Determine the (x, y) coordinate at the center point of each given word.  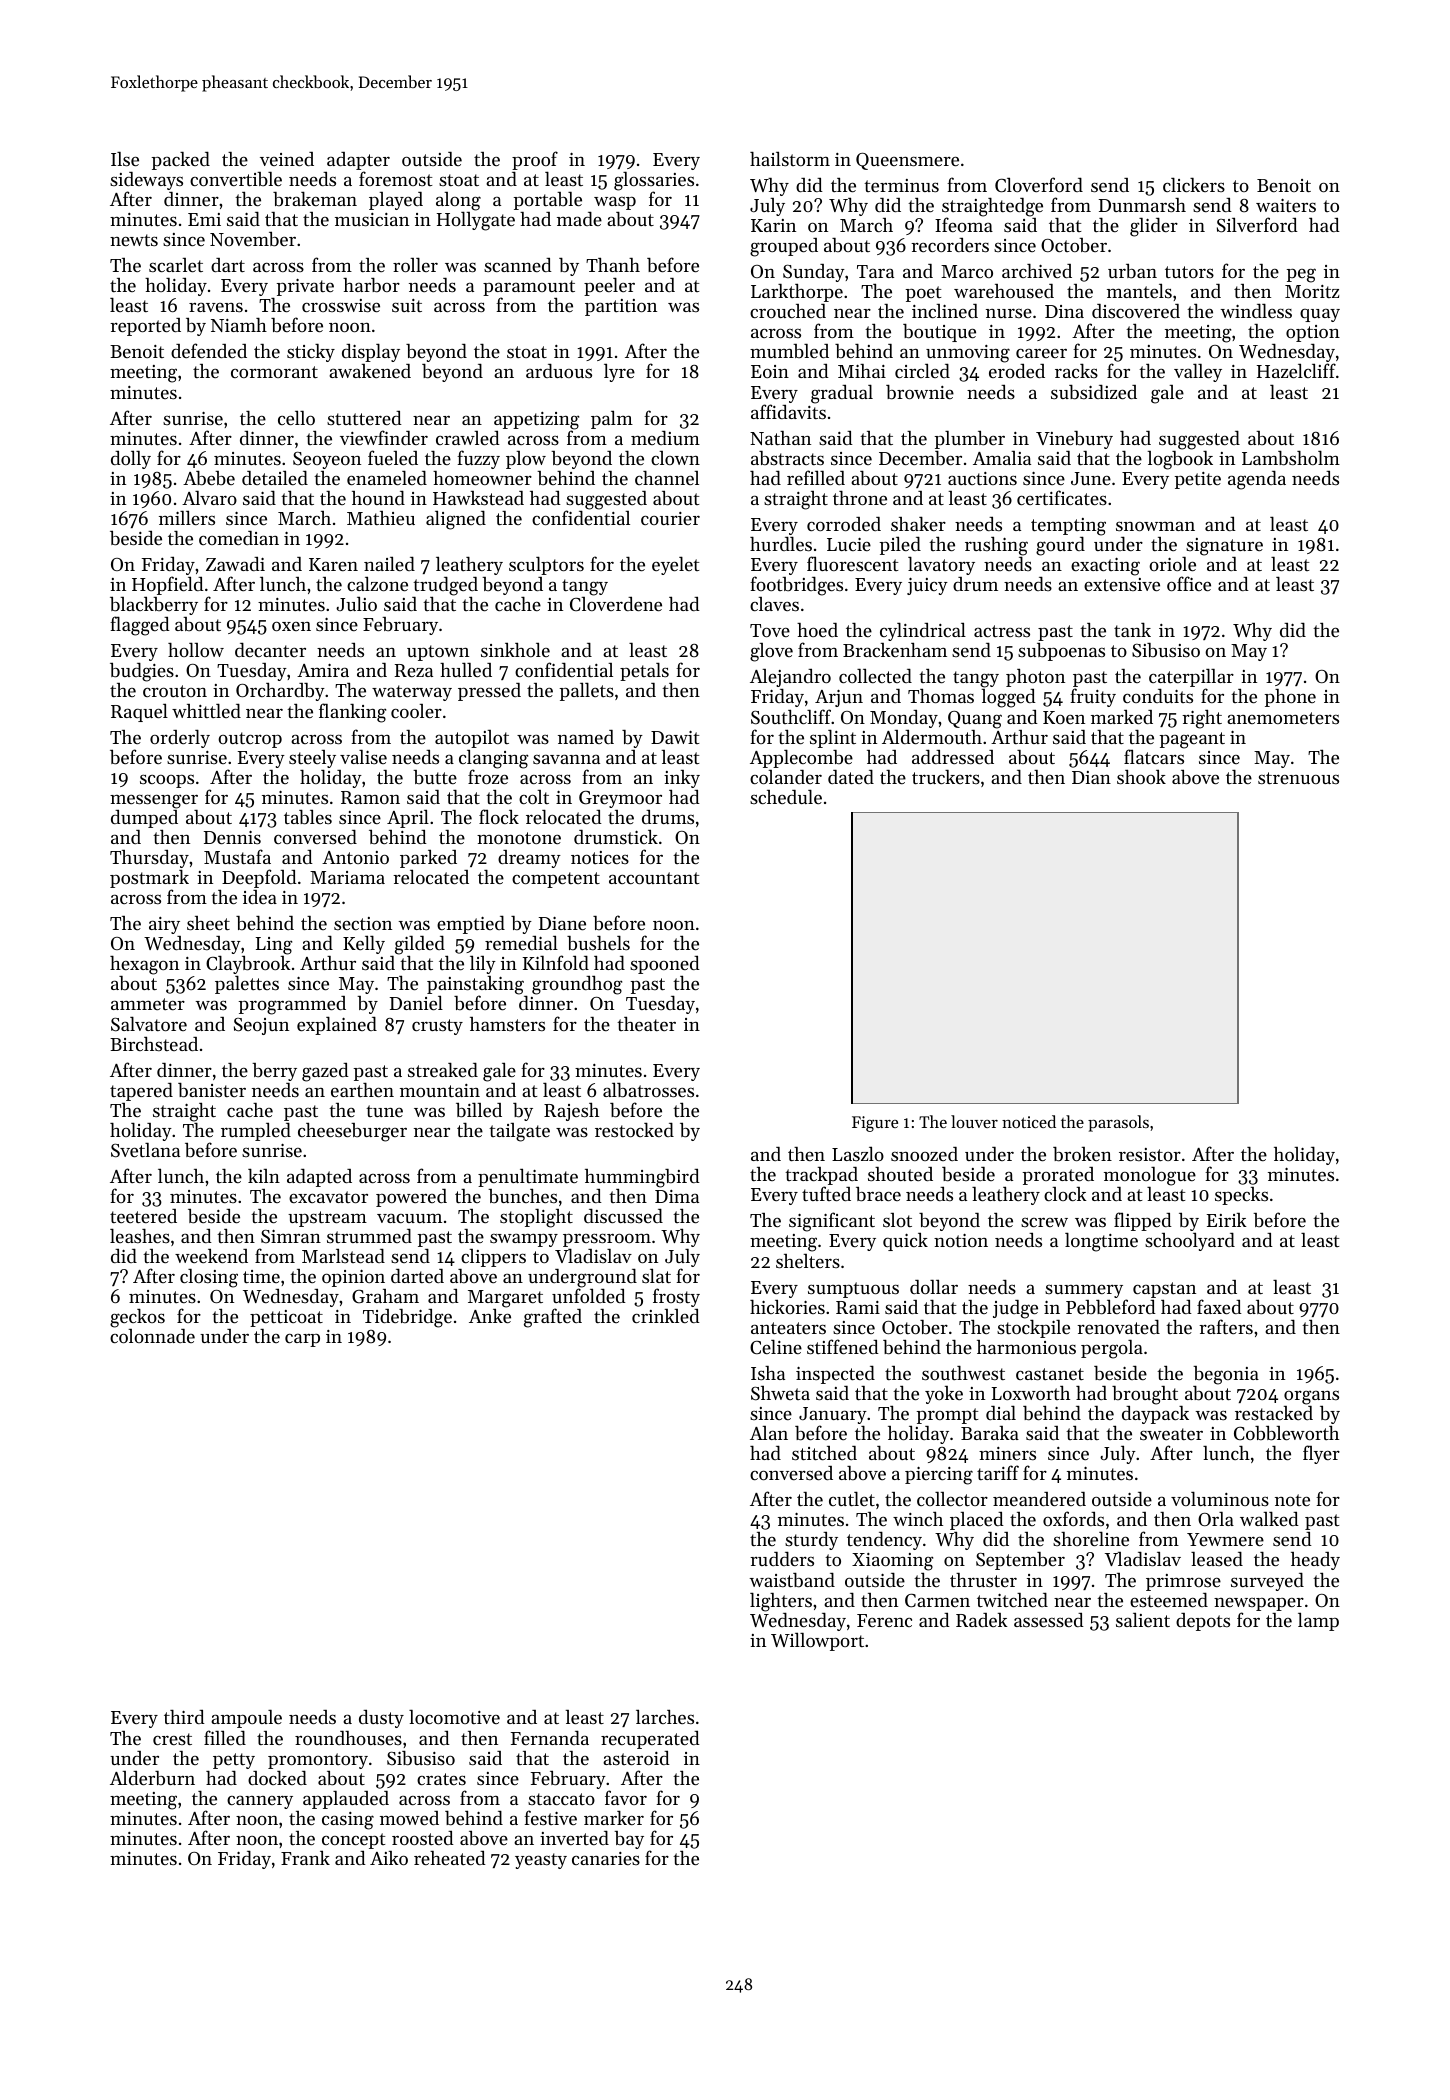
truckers (946, 777)
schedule (786, 796)
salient (1143, 1619)
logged (1008, 698)
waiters (1286, 205)
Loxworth (1031, 1393)
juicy (927, 586)
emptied (471, 925)
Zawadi (235, 564)
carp (302, 1340)
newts (134, 240)
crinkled (666, 1316)
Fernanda (550, 1738)
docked (277, 1777)
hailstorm (790, 158)
